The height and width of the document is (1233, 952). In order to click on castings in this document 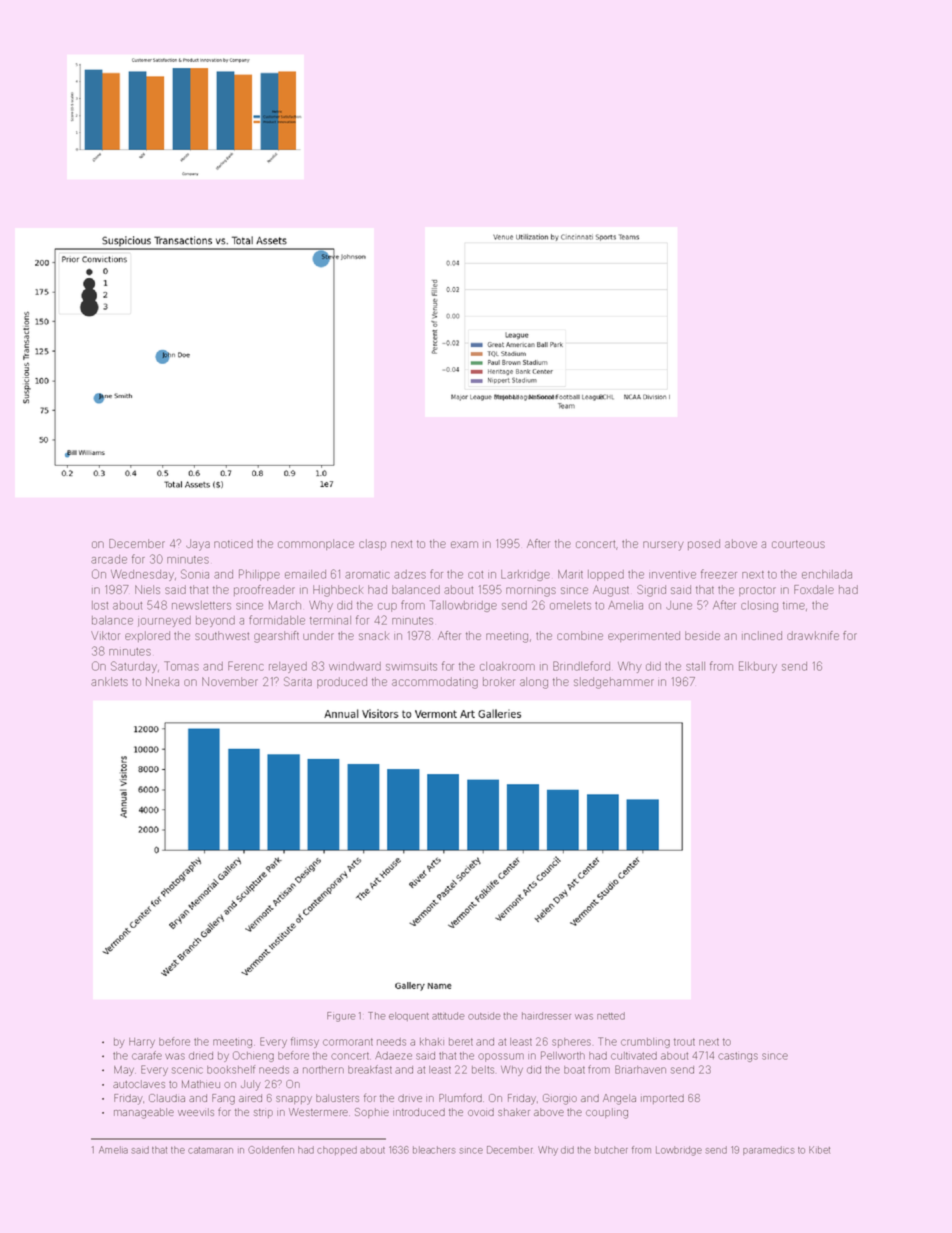, I will do `click(738, 1057)`.
